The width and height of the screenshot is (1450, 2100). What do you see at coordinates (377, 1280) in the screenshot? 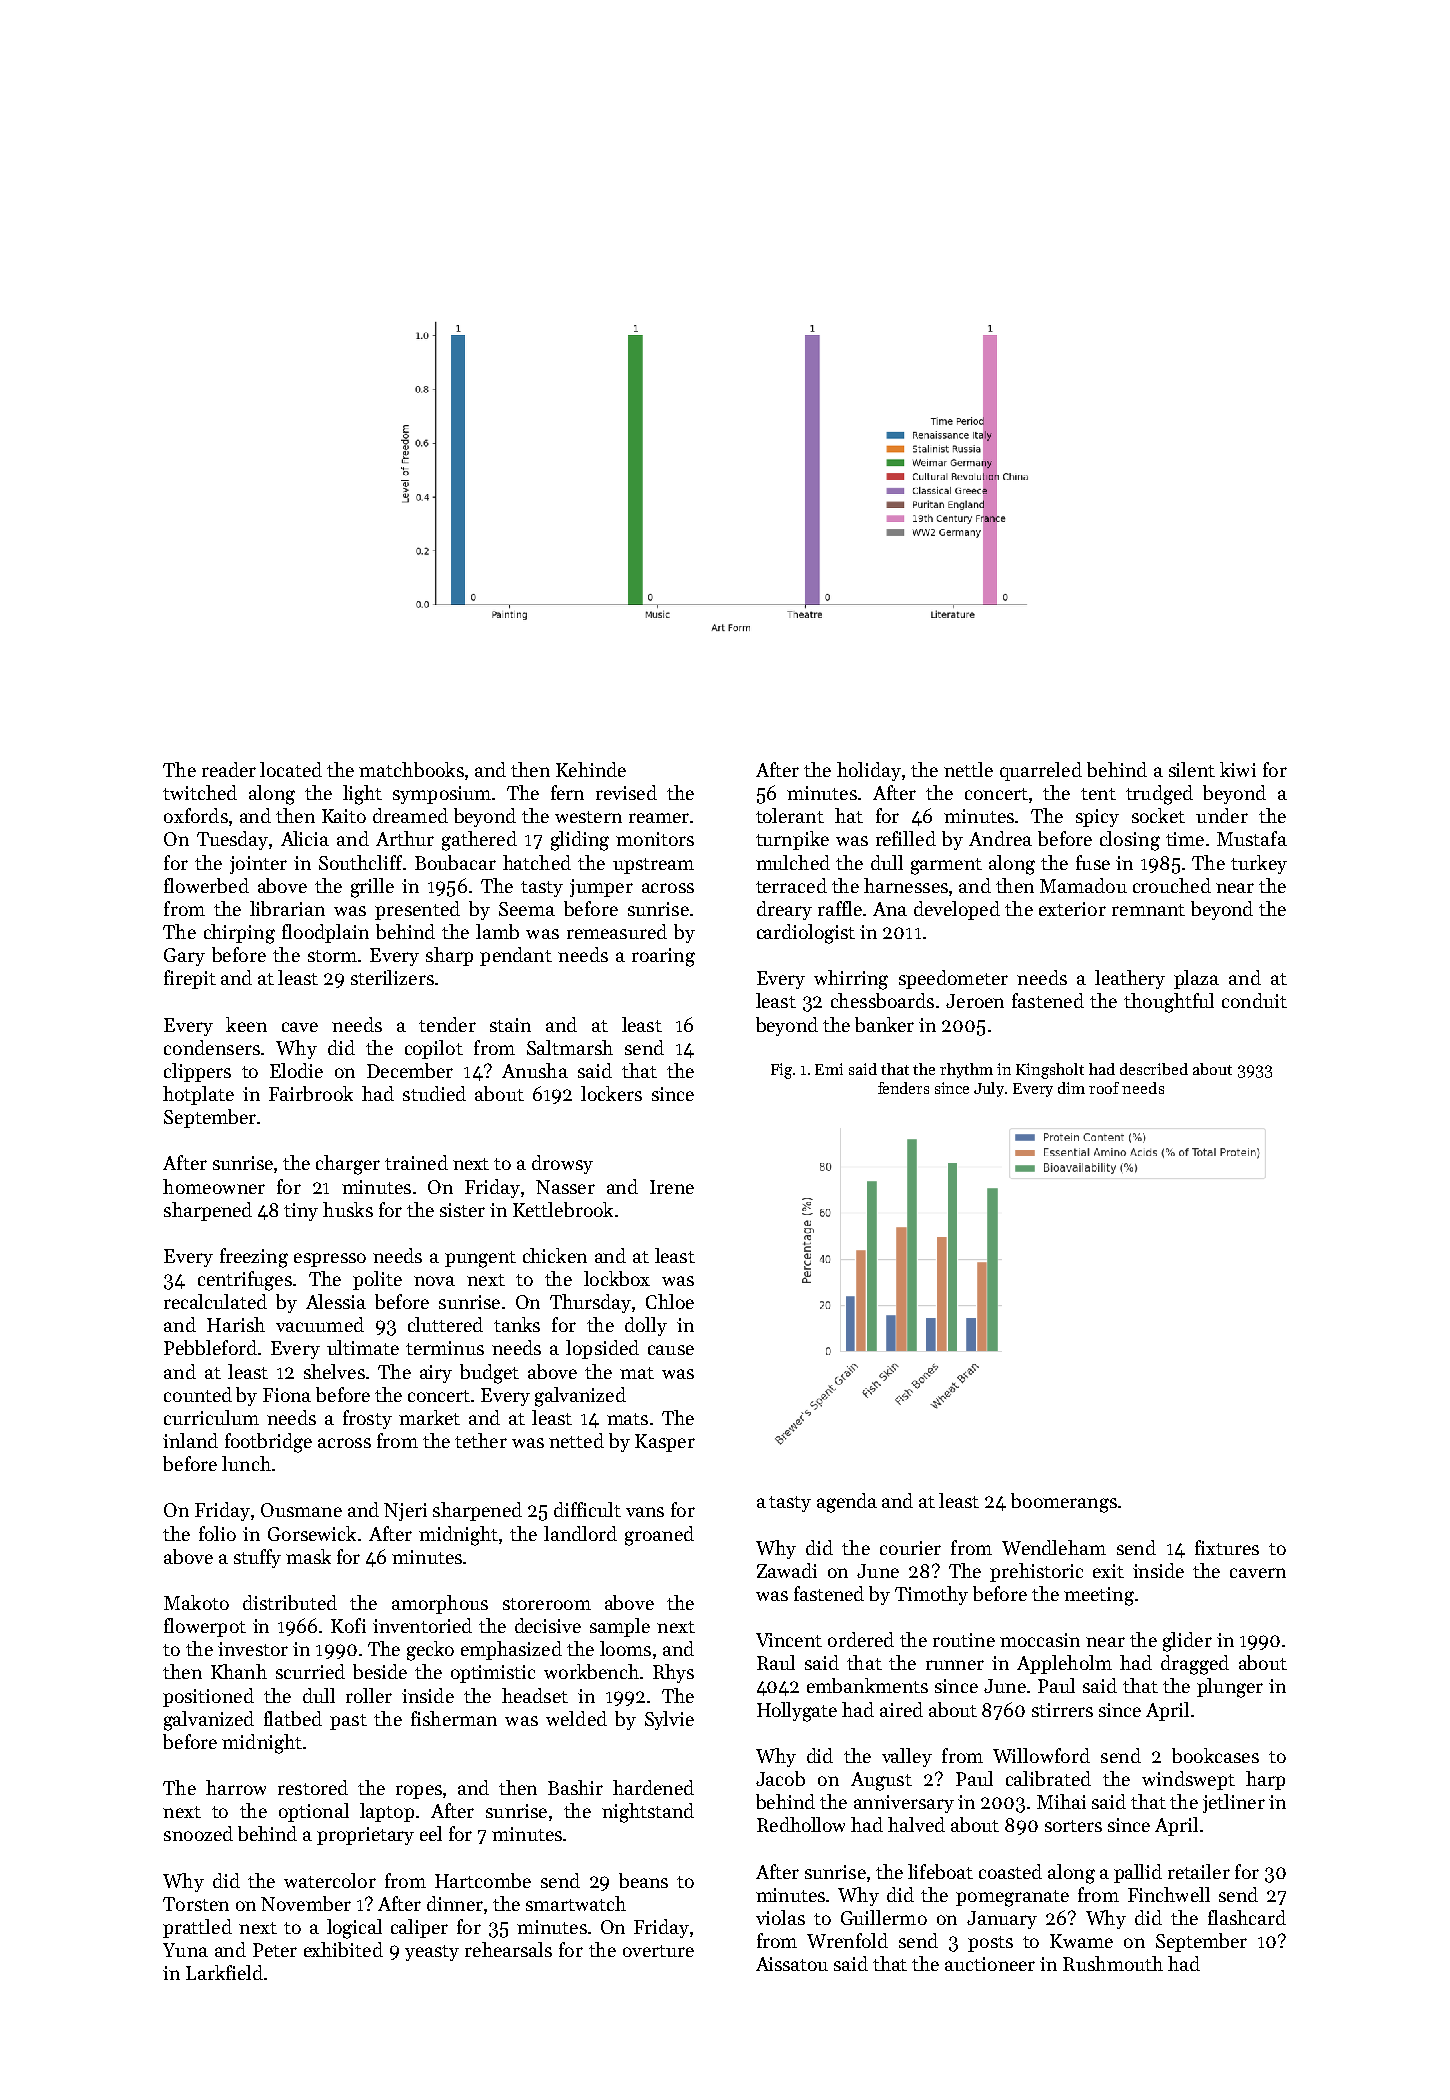
I see `polite` at bounding box center [377, 1280].
